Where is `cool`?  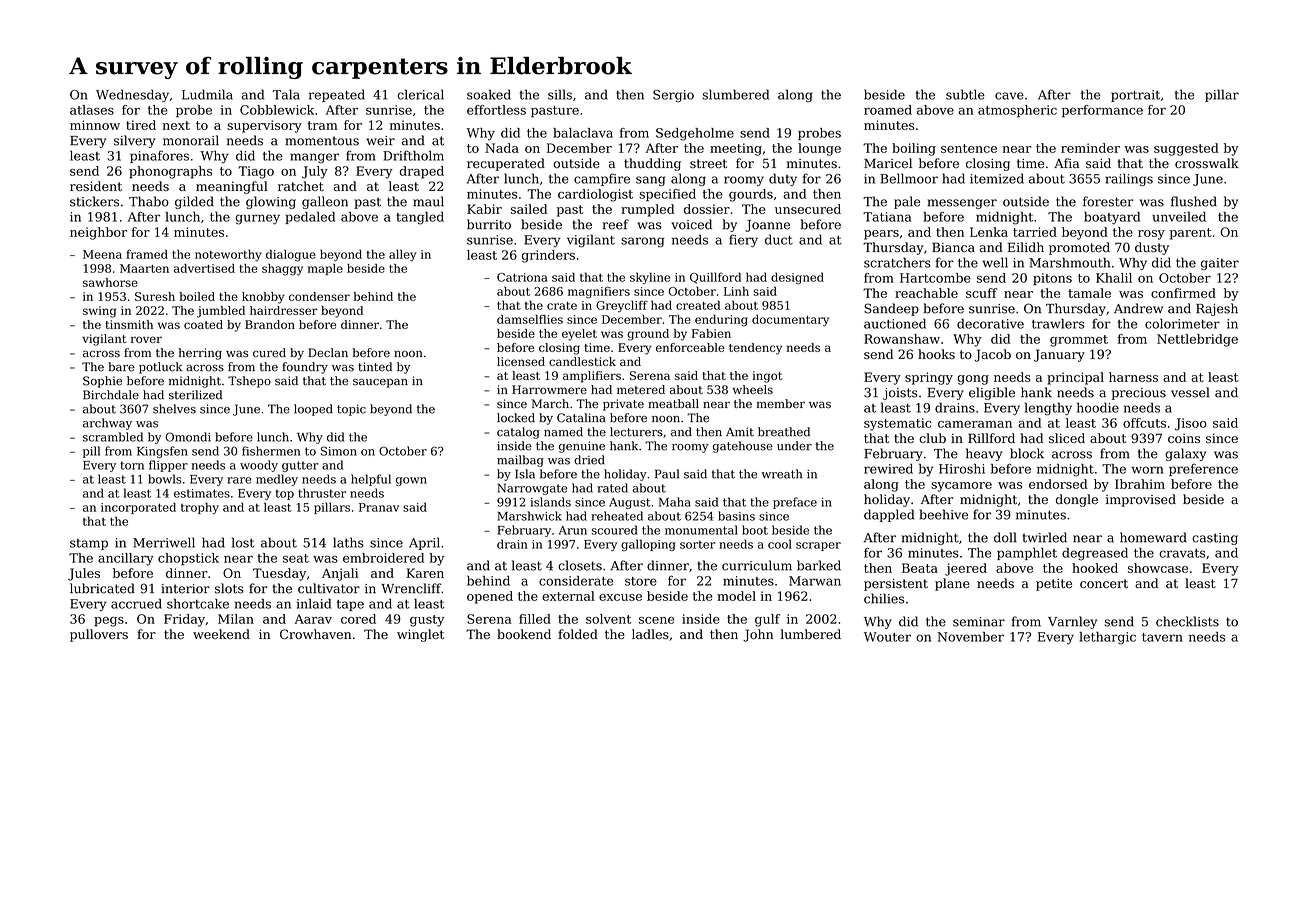 cool is located at coordinates (780, 544).
